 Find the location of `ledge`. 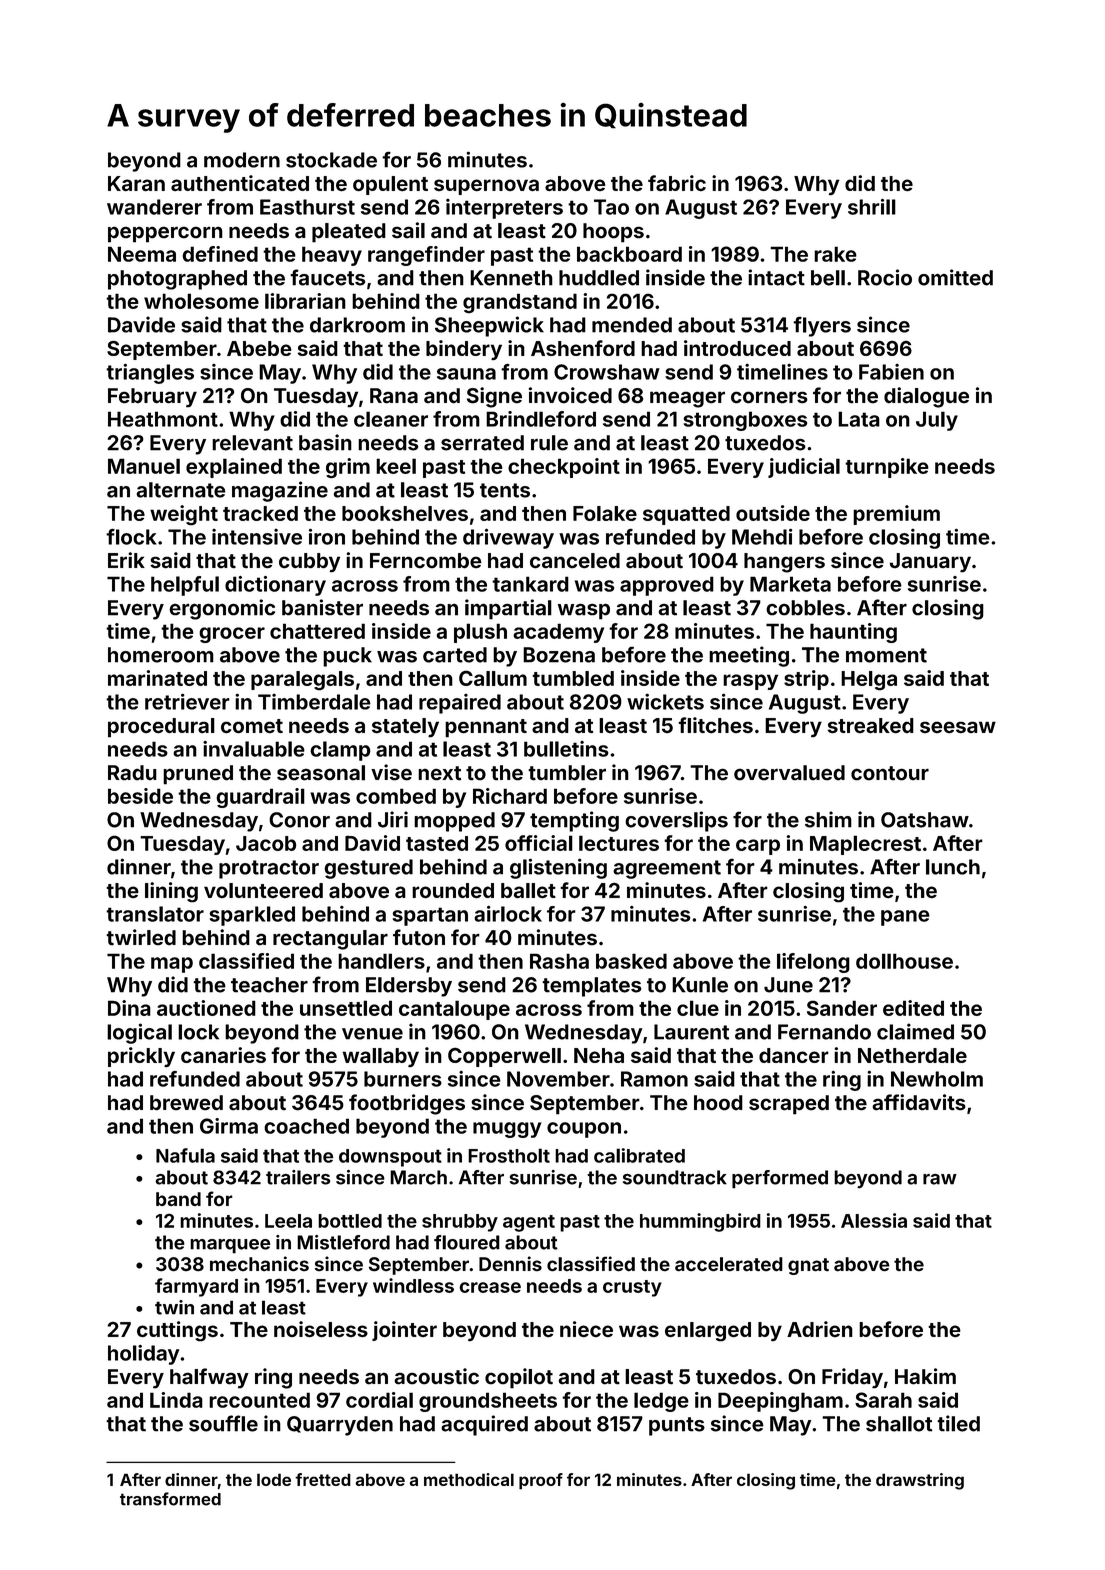

ledge is located at coordinates (661, 1402).
